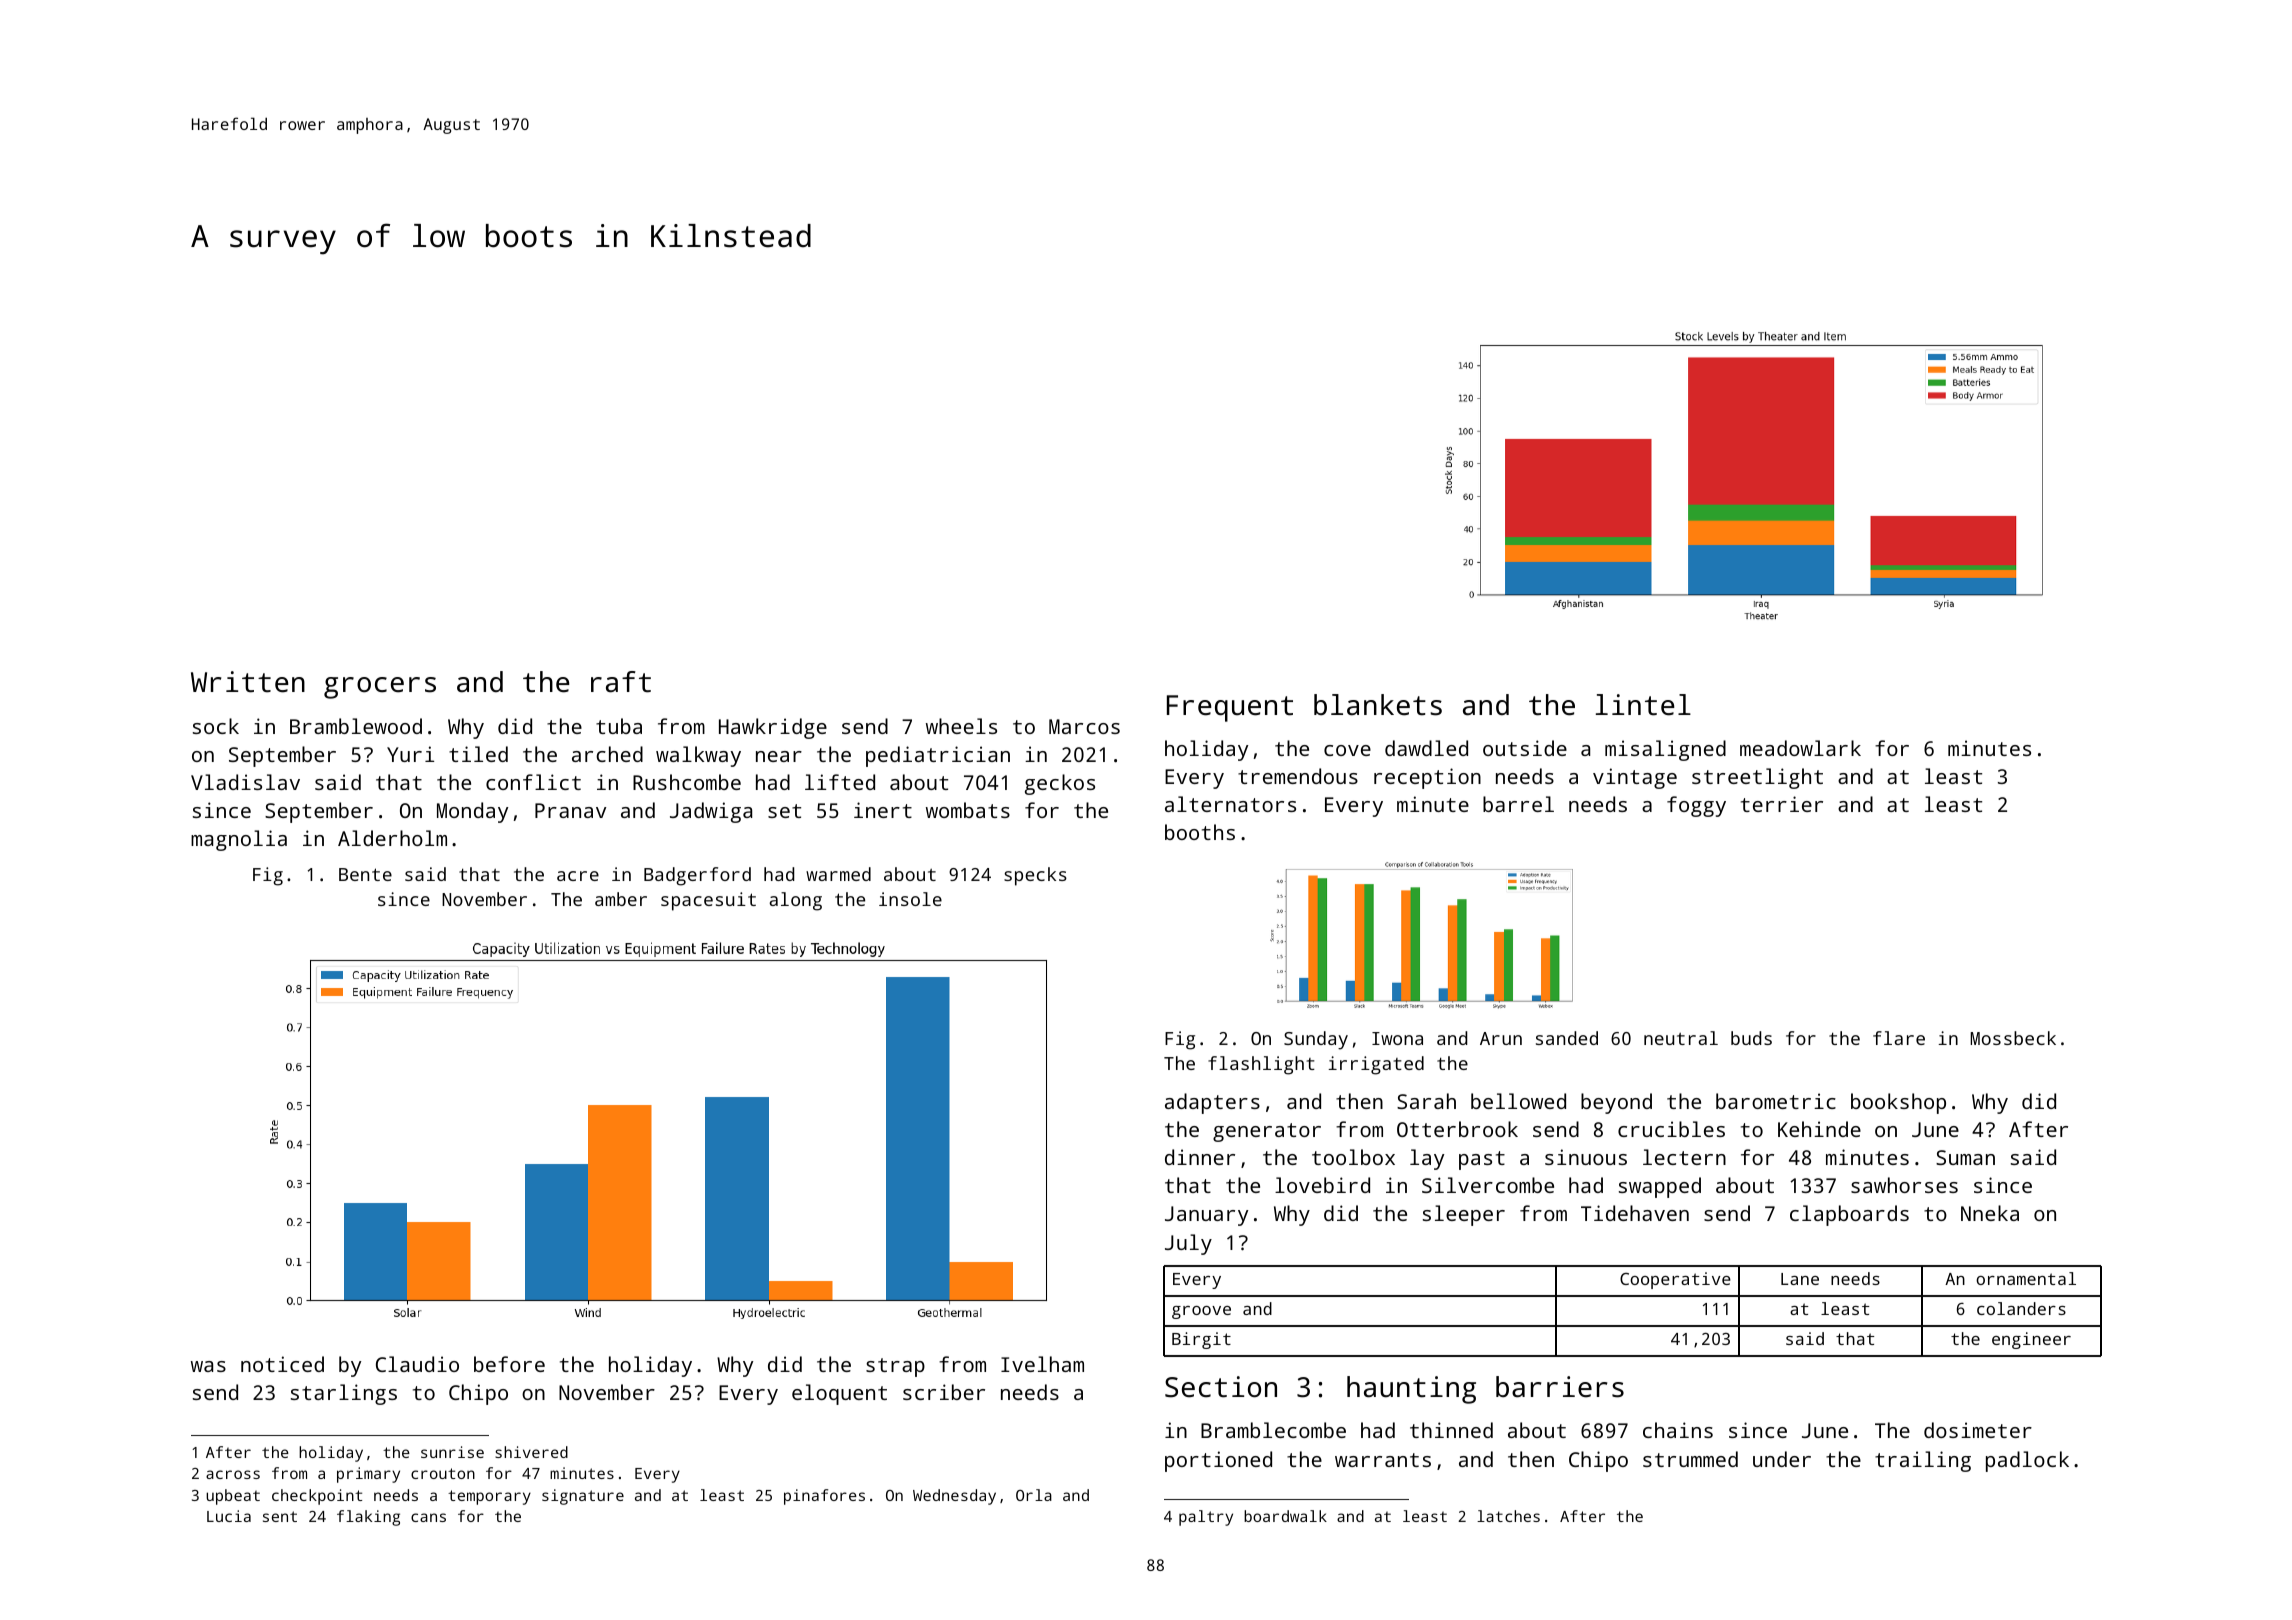  Describe the element at coordinates (282, 1364) in the document. I see `noticed` at that location.
